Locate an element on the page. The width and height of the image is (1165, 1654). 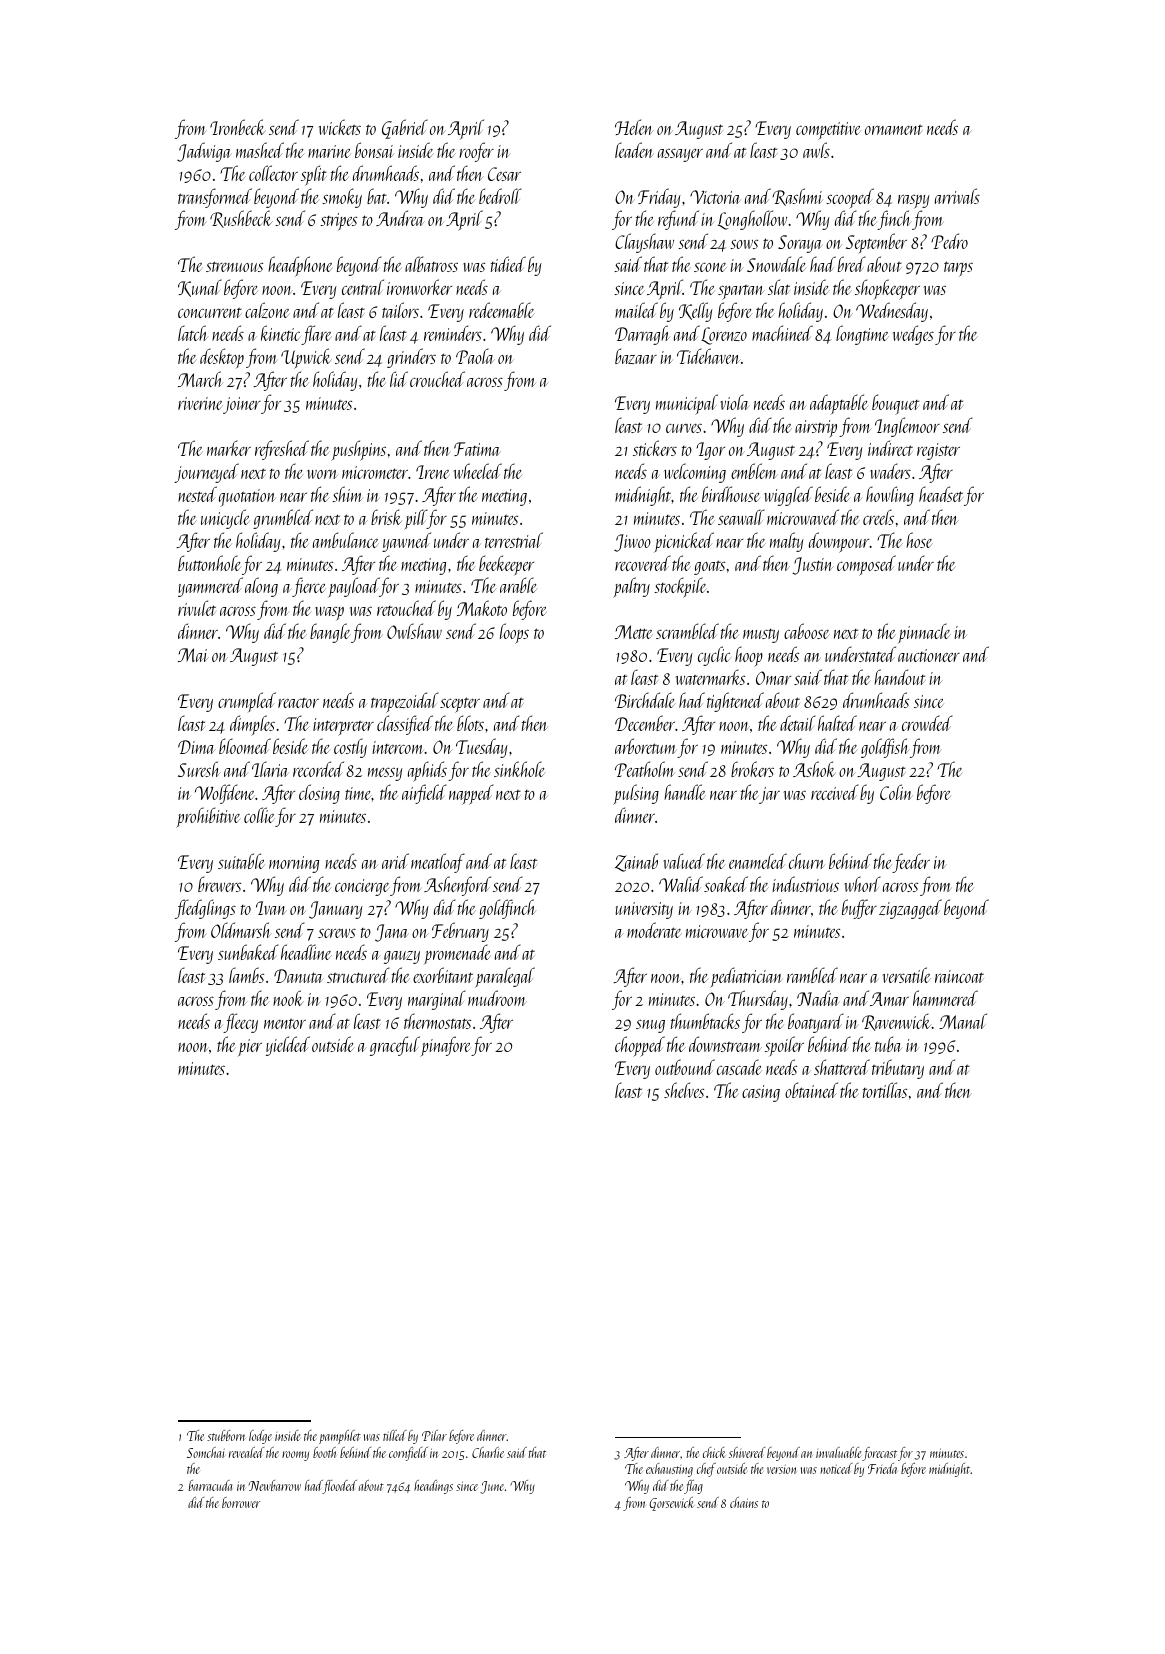
March is located at coordinates (200, 379).
